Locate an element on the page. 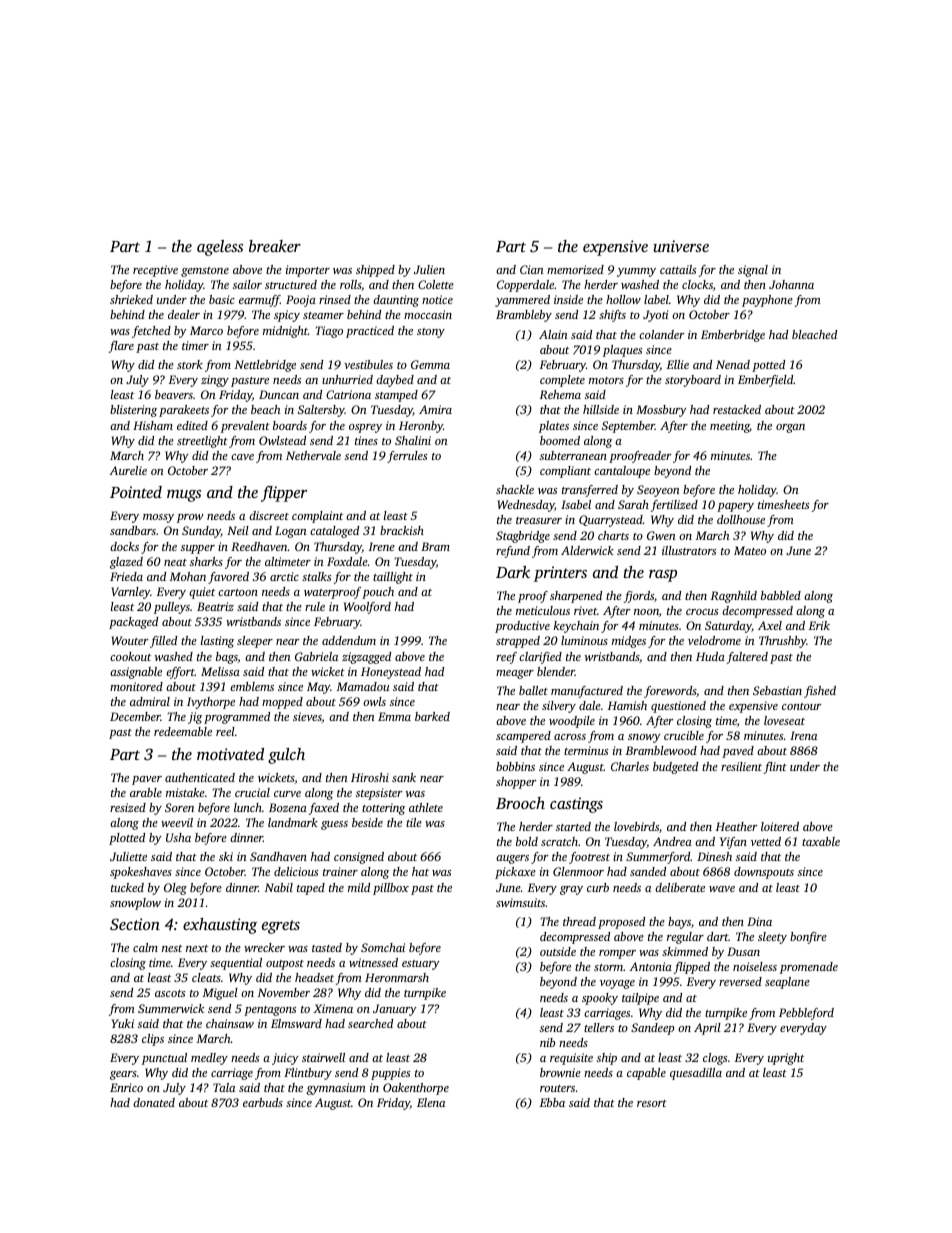 This document has height=1233, width=952. Brooch is located at coordinates (520, 803).
